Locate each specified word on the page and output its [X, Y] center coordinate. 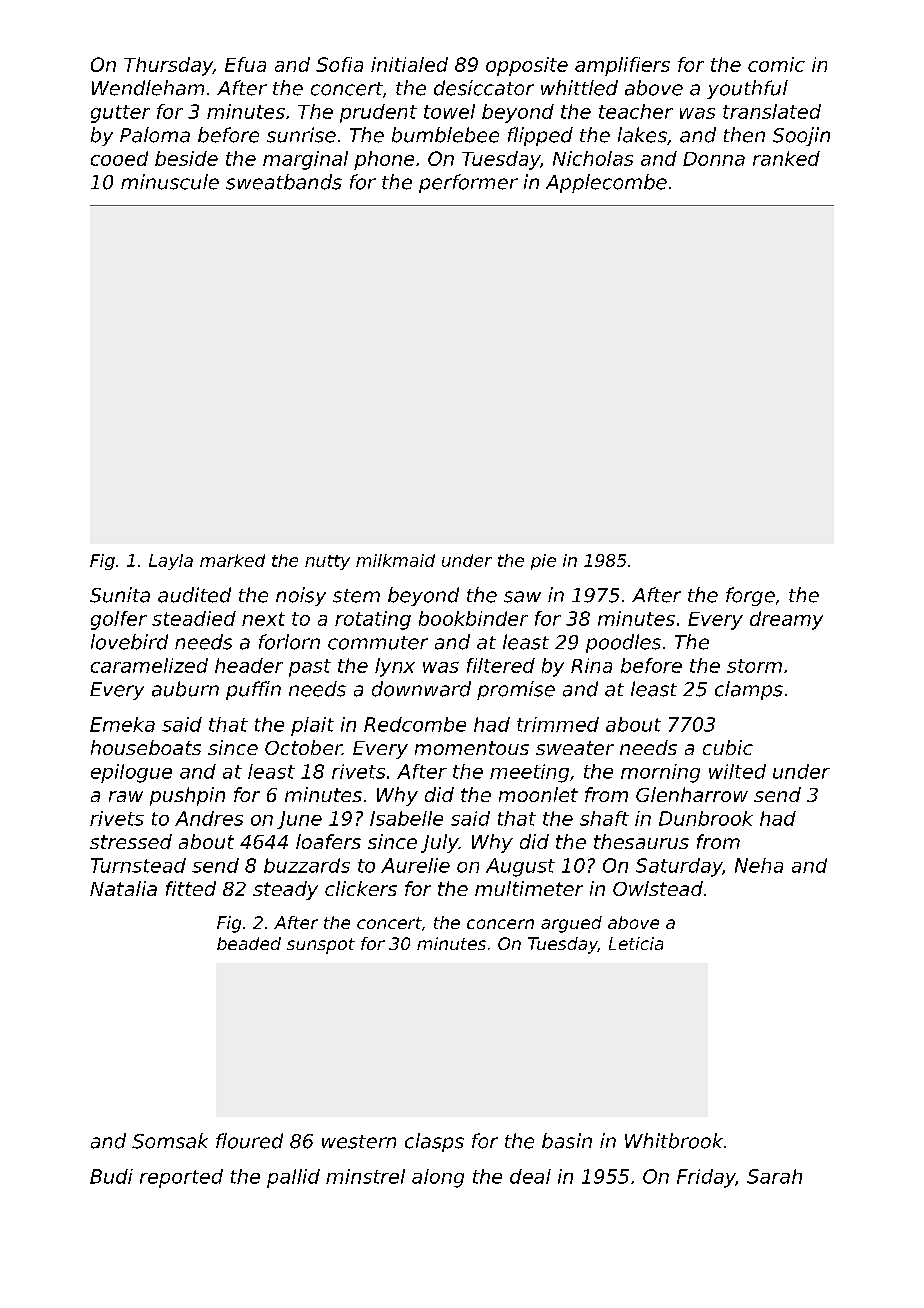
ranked [786, 158]
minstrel [365, 1176]
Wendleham [148, 88]
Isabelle [406, 818]
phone [384, 160]
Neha [759, 865]
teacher [636, 111]
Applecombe [606, 183]
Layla [171, 562]
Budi [111, 1176]
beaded [249, 943]
